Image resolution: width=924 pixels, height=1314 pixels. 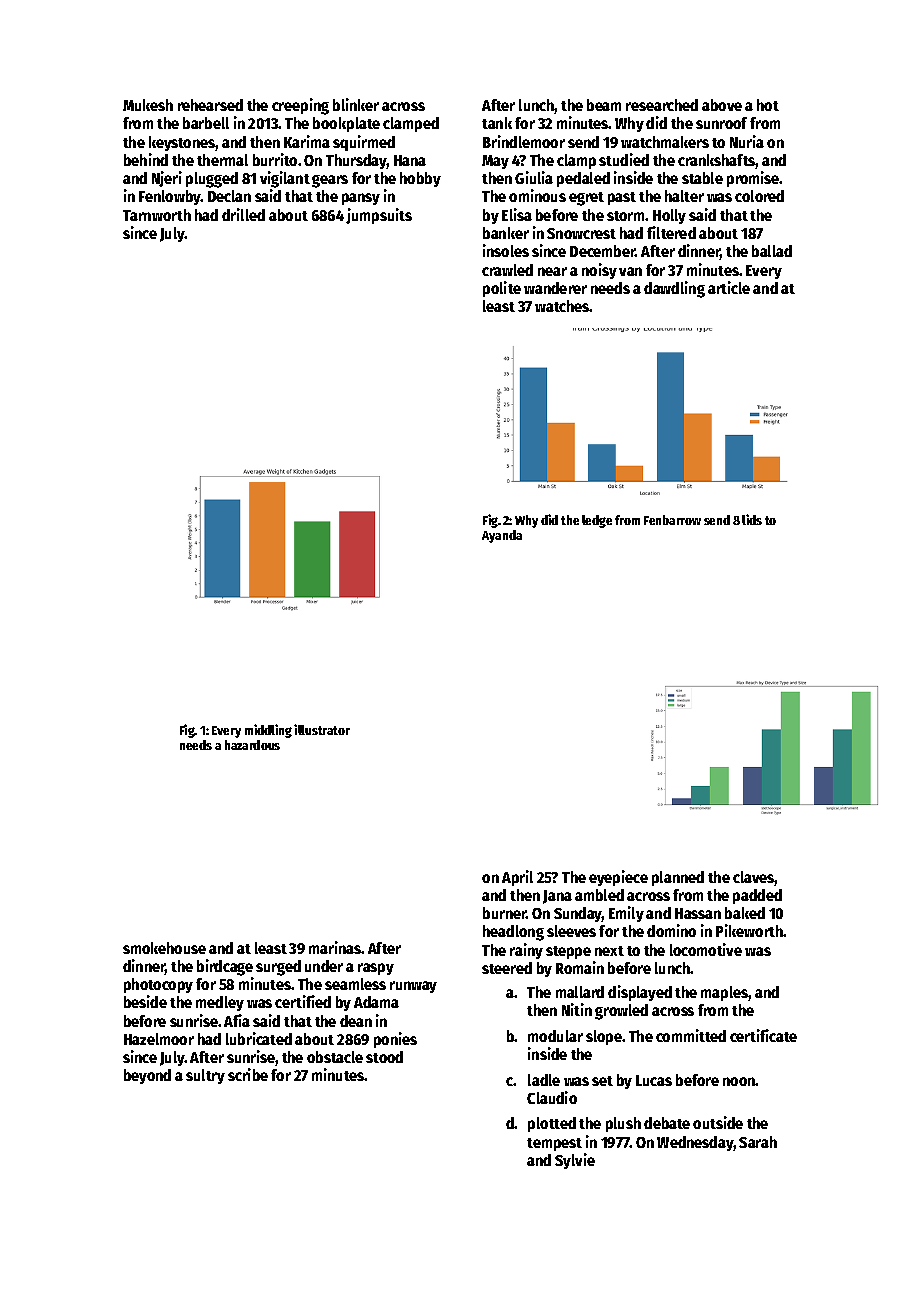 I want to click on blinker, so click(x=356, y=104).
